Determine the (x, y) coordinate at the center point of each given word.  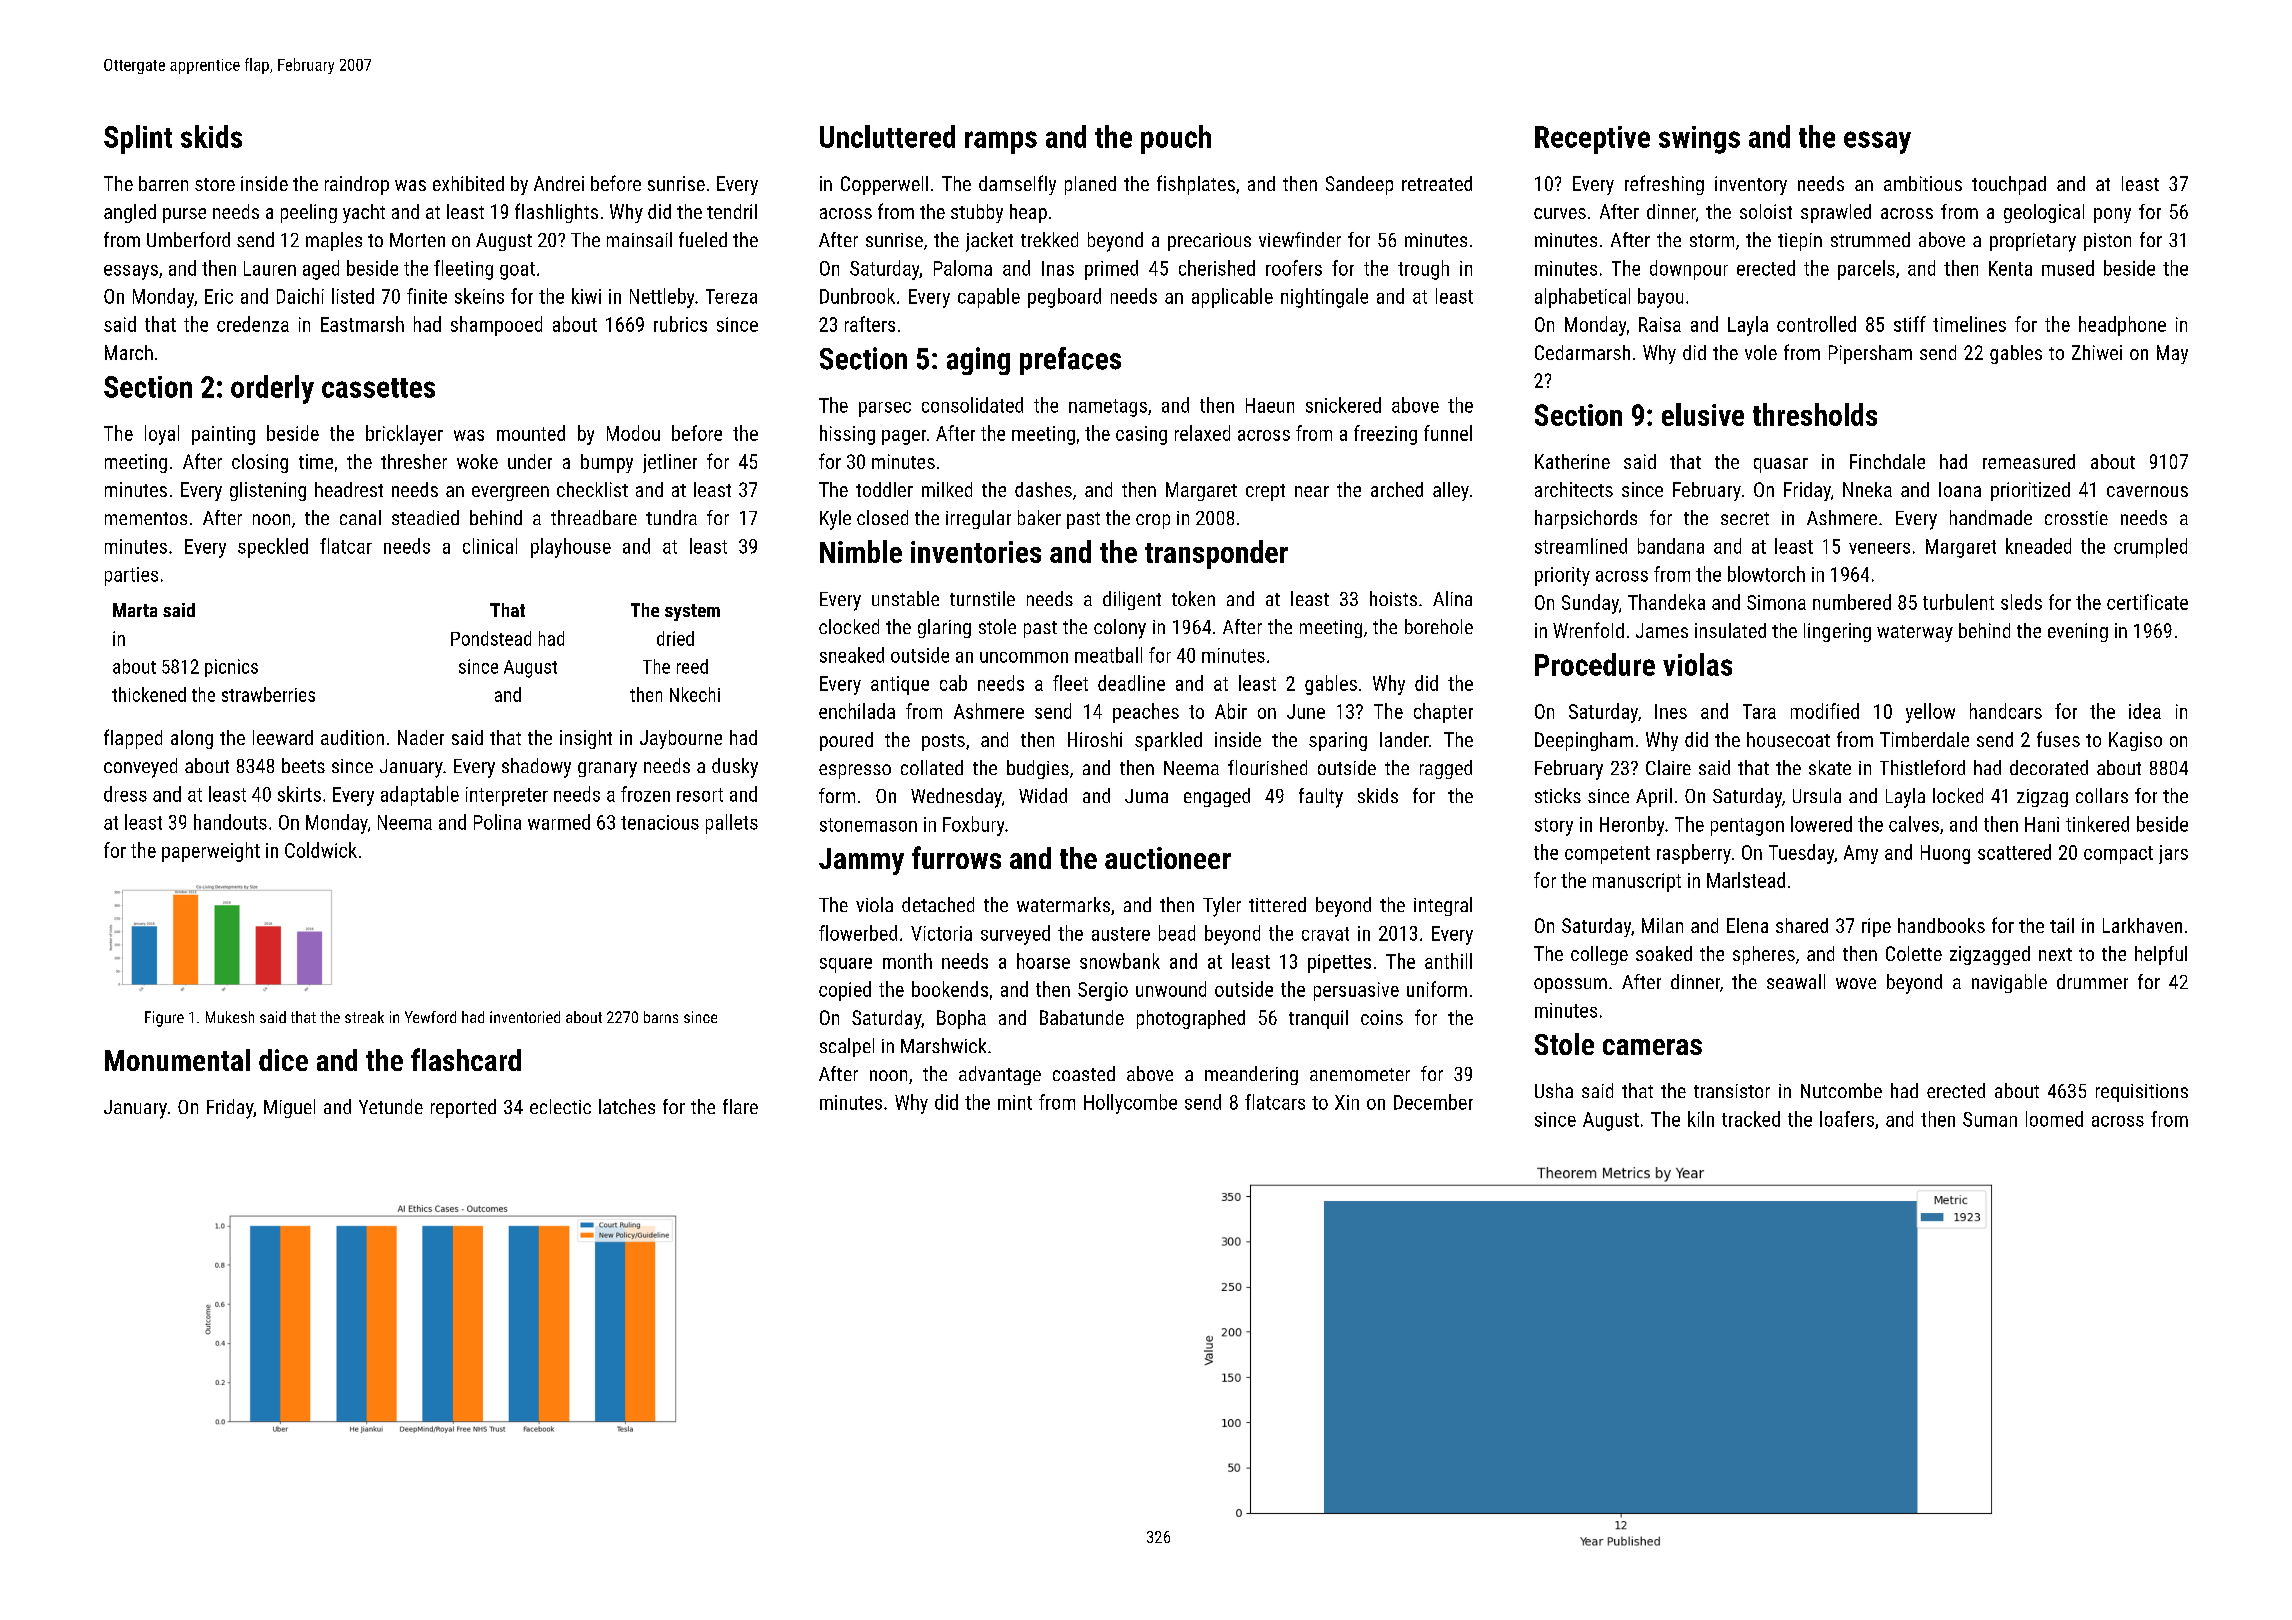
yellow (1930, 713)
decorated (2049, 767)
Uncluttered (887, 136)
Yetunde (391, 1106)
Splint (138, 139)
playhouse (571, 548)
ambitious (1923, 183)
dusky (735, 768)
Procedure (1595, 664)
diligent (1132, 600)
